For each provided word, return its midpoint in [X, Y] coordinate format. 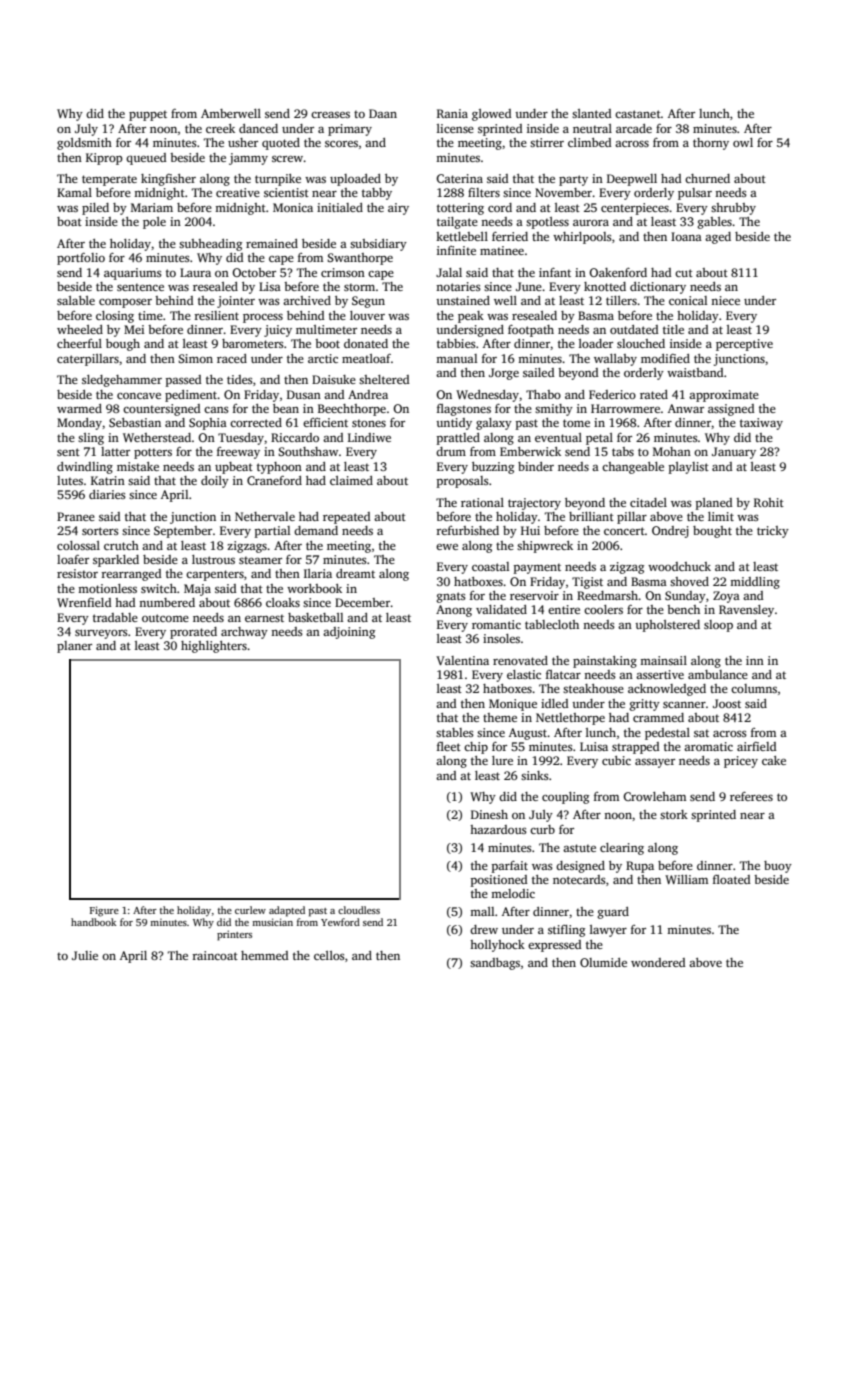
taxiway [761, 424]
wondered [658, 962]
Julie [85, 955]
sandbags [495, 964]
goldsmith [84, 144]
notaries [458, 286]
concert [624, 531]
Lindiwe [369, 437]
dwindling [85, 468]
